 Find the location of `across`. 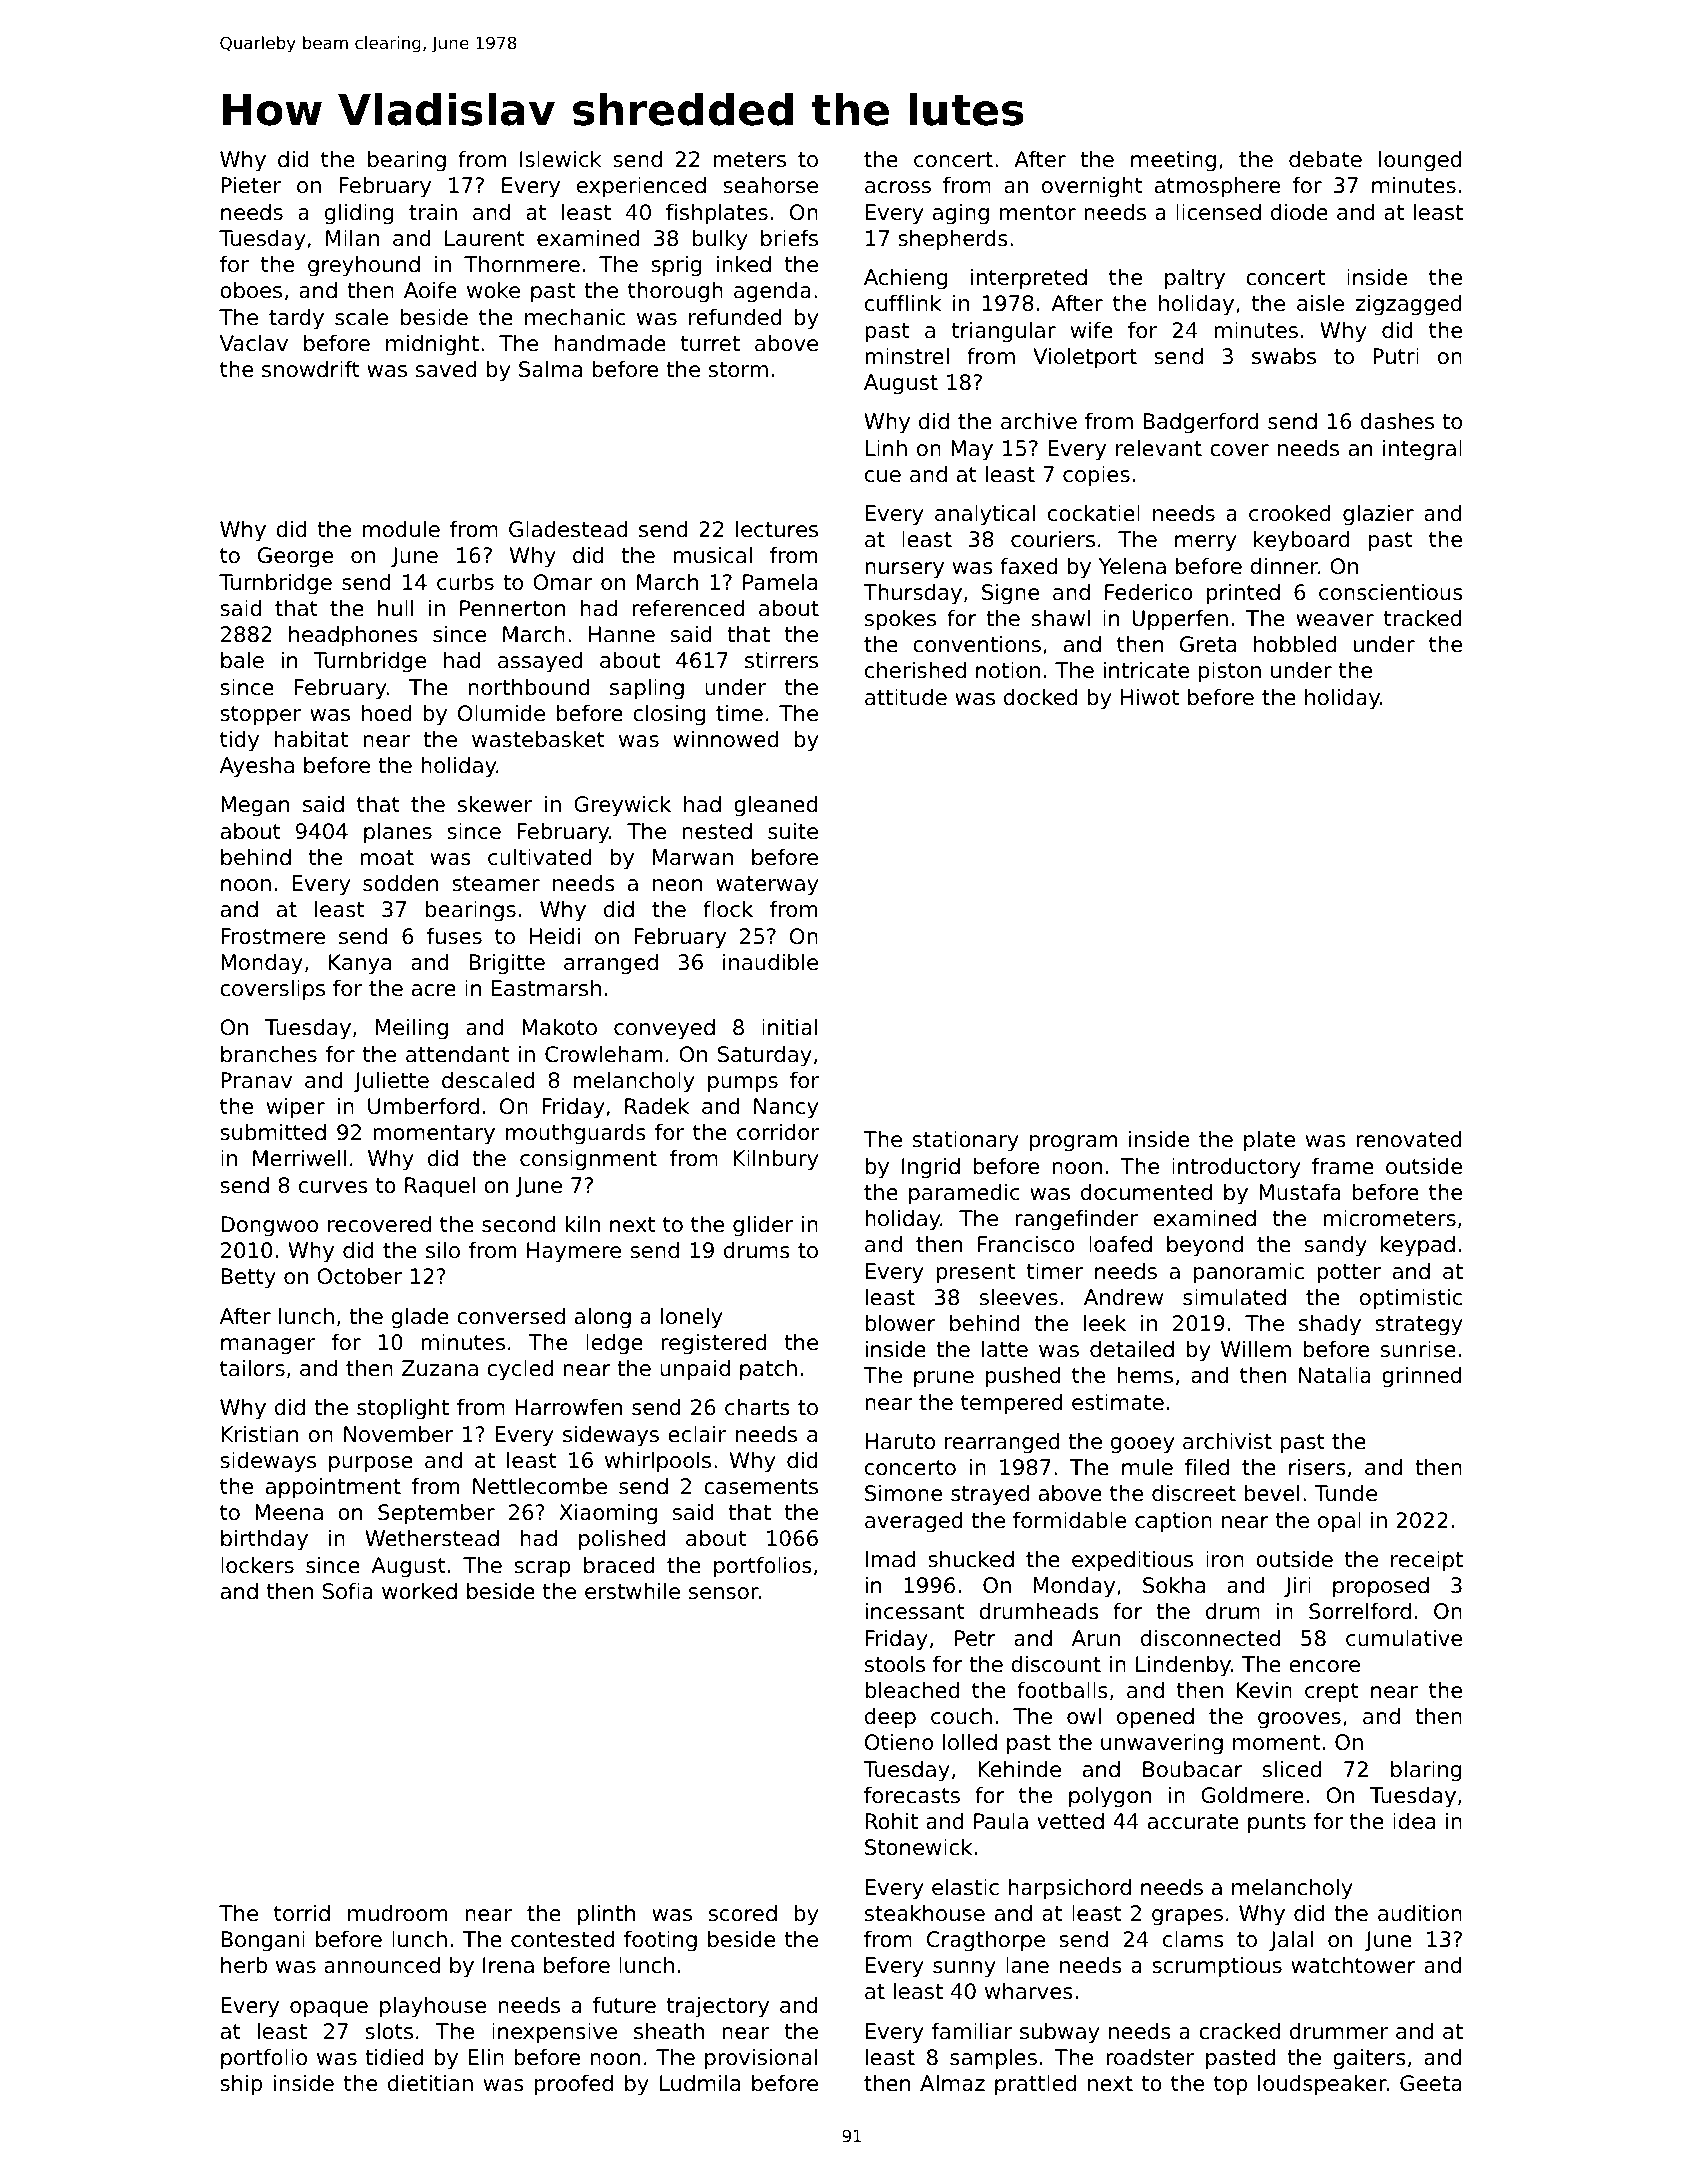

across is located at coordinates (898, 187).
